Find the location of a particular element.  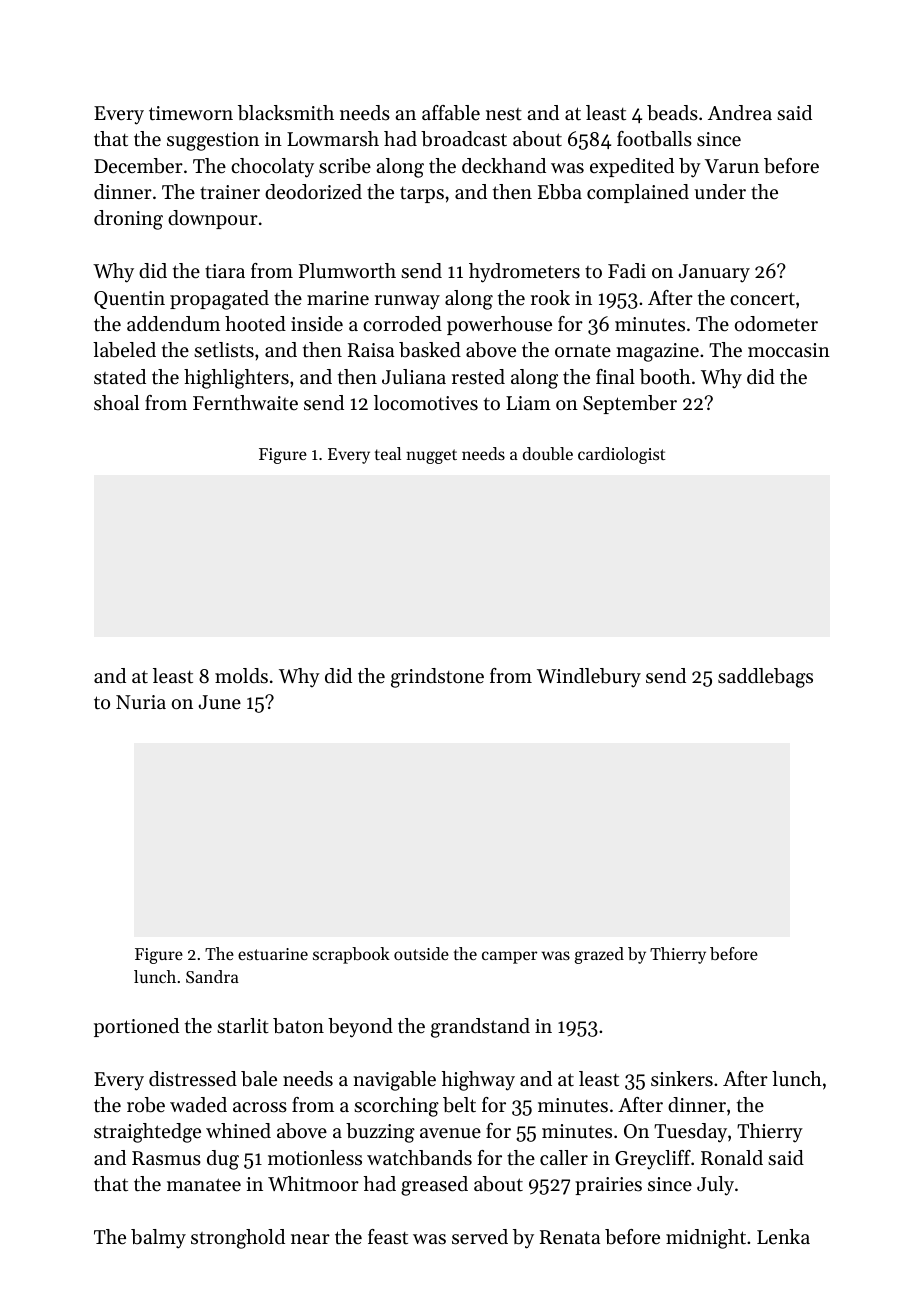

nest is located at coordinates (504, 114).
